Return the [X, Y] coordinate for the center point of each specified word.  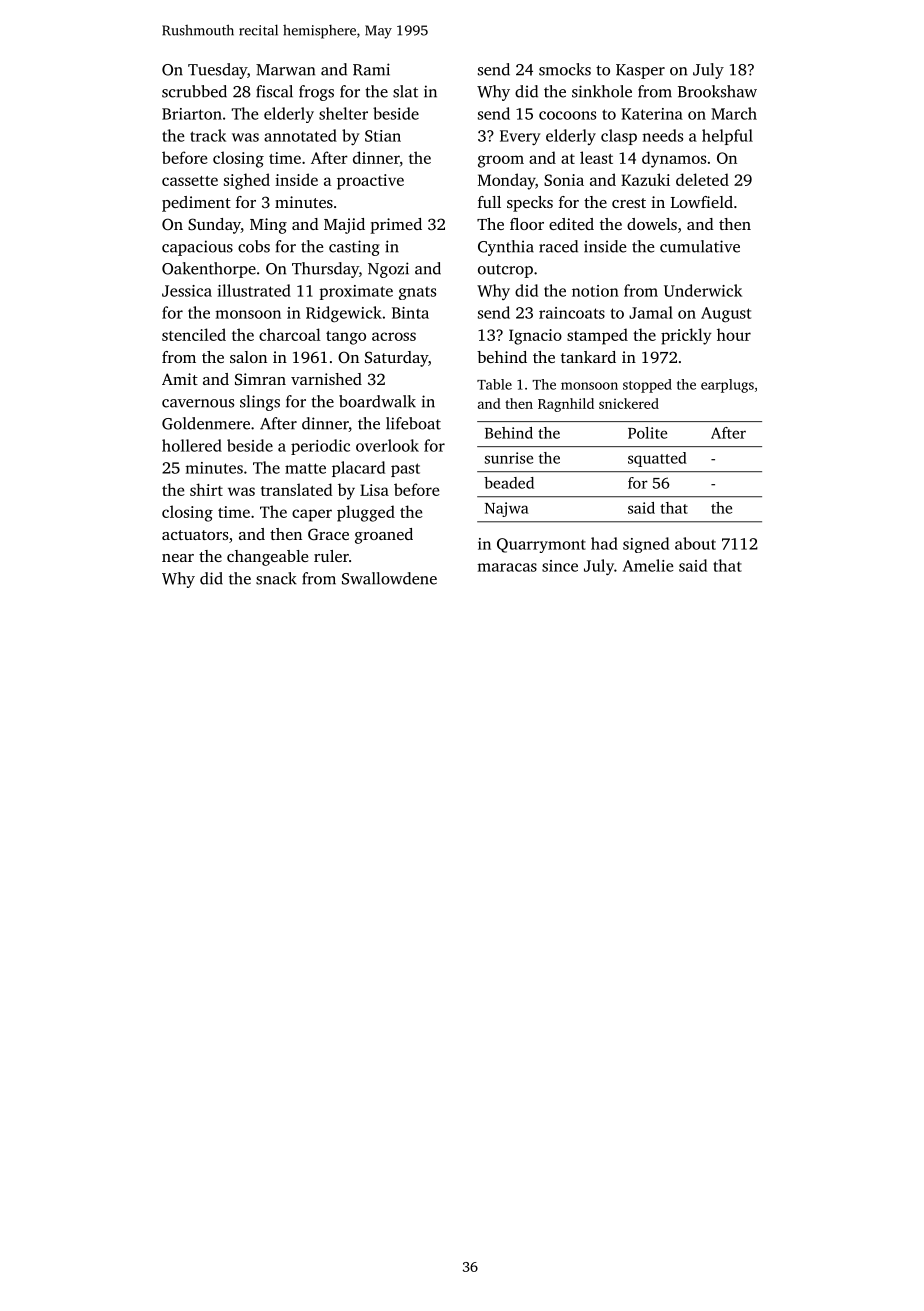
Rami [371, 69]
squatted [657, 459]
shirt [206, 489]
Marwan [285, 70]
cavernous [198, 403]
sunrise [509, 458]
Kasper [640, 71]
